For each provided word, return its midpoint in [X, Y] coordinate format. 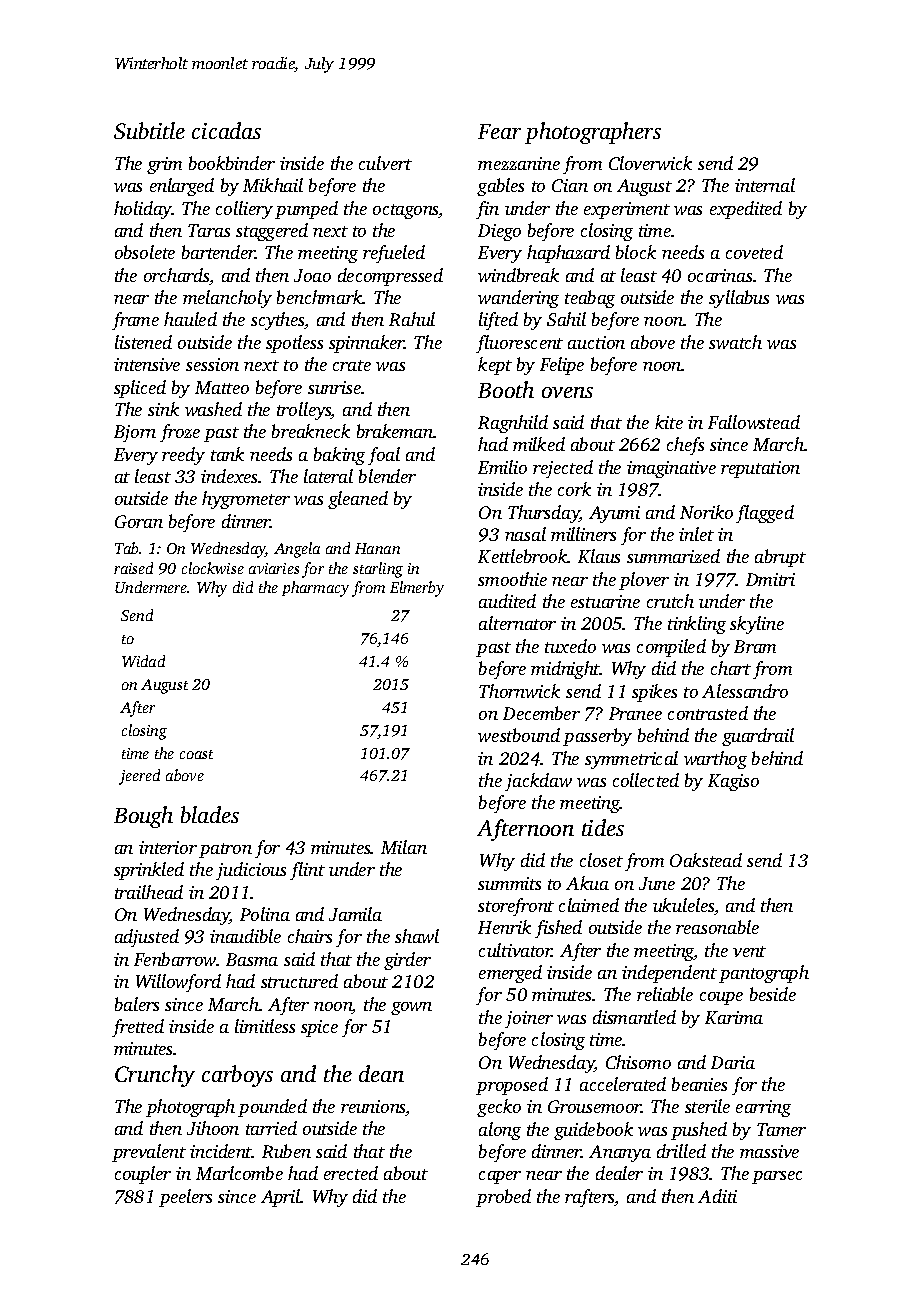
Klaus [599, 556]
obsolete [145, 252]
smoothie [512, 579]
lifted [498, 321]
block [636, 252]
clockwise [213, 568]
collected [646, 780]
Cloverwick [650, 163]
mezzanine [519, 163]
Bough [143, 817]
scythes [278, 321]
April [281, 1198]
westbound [519, 735]
